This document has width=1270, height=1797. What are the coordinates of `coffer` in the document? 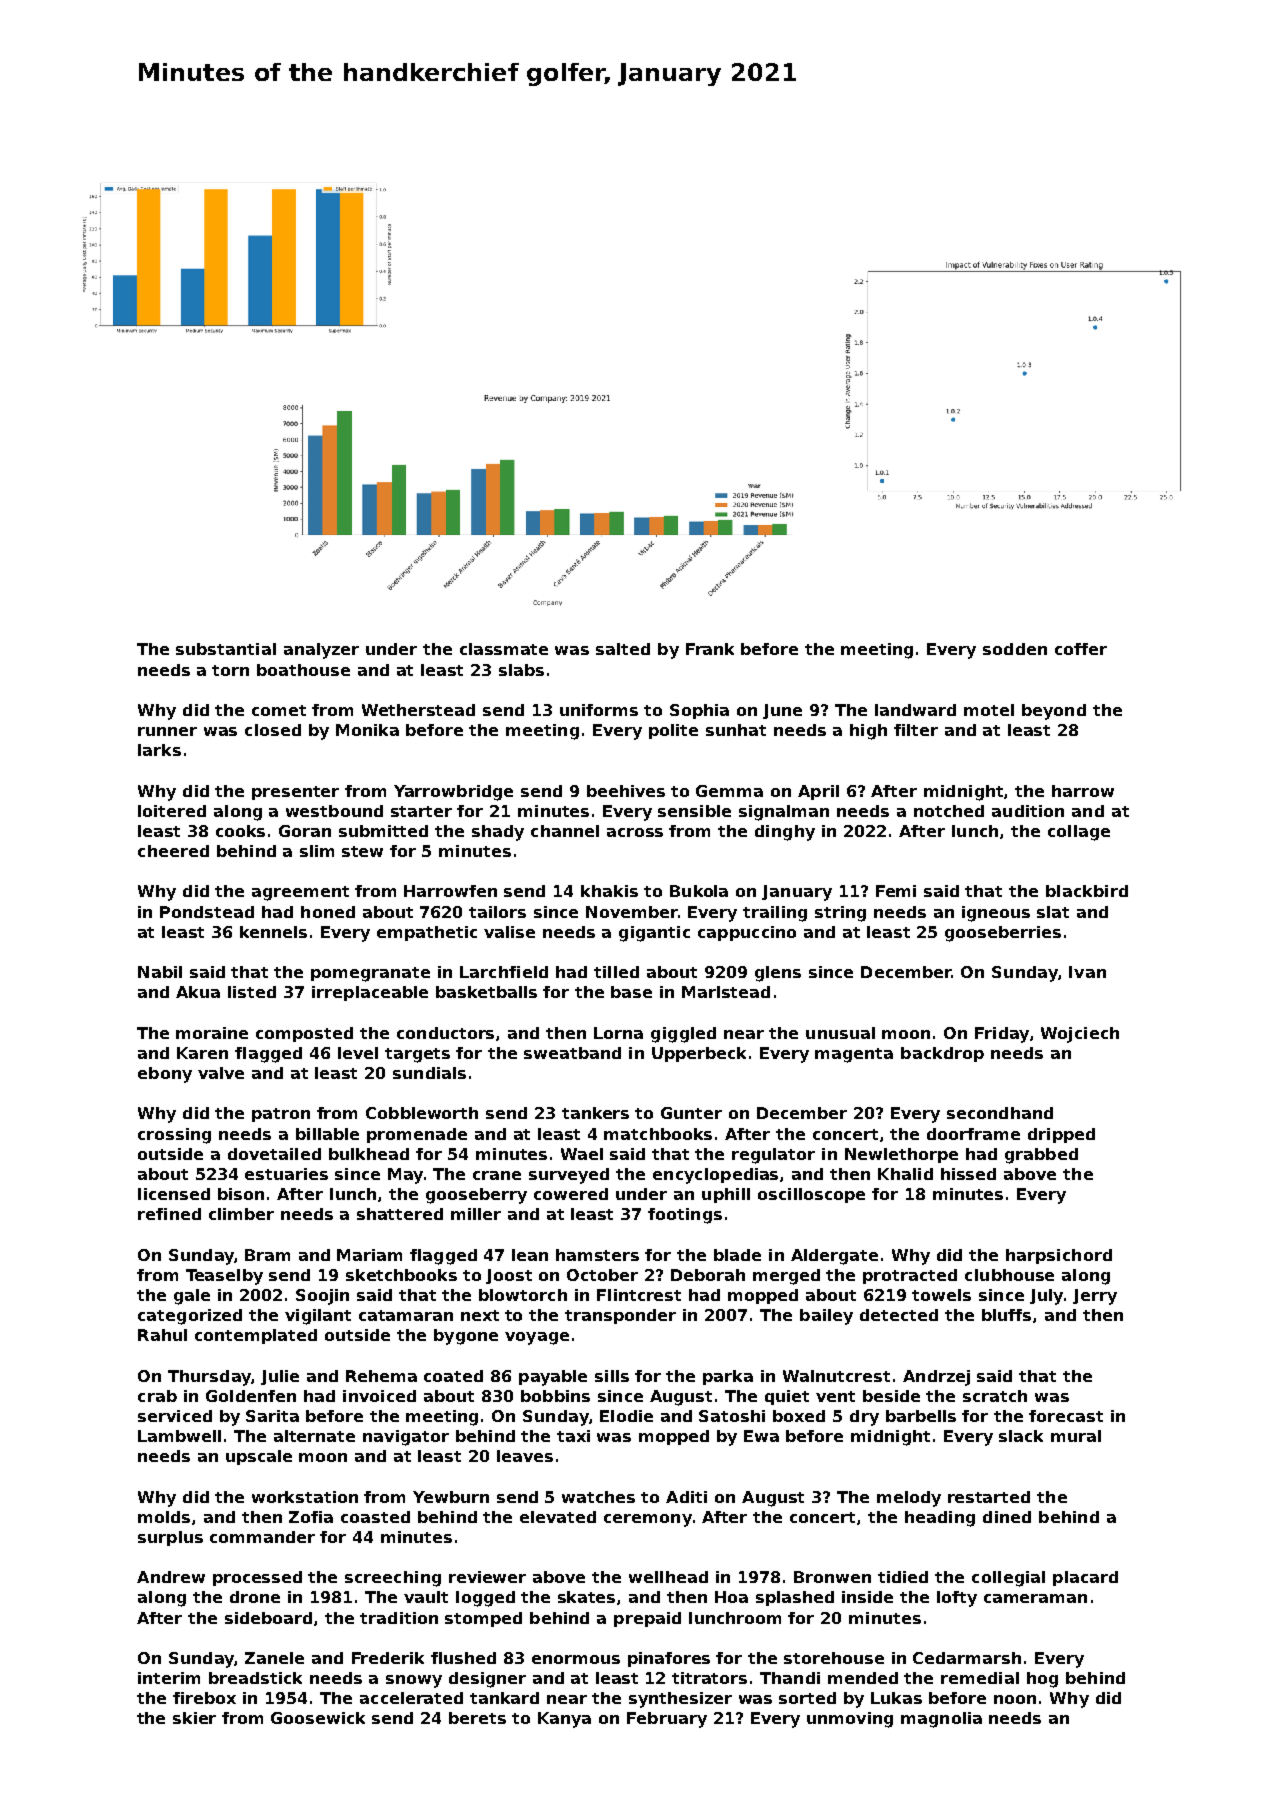 It's located at (1081, 649).
